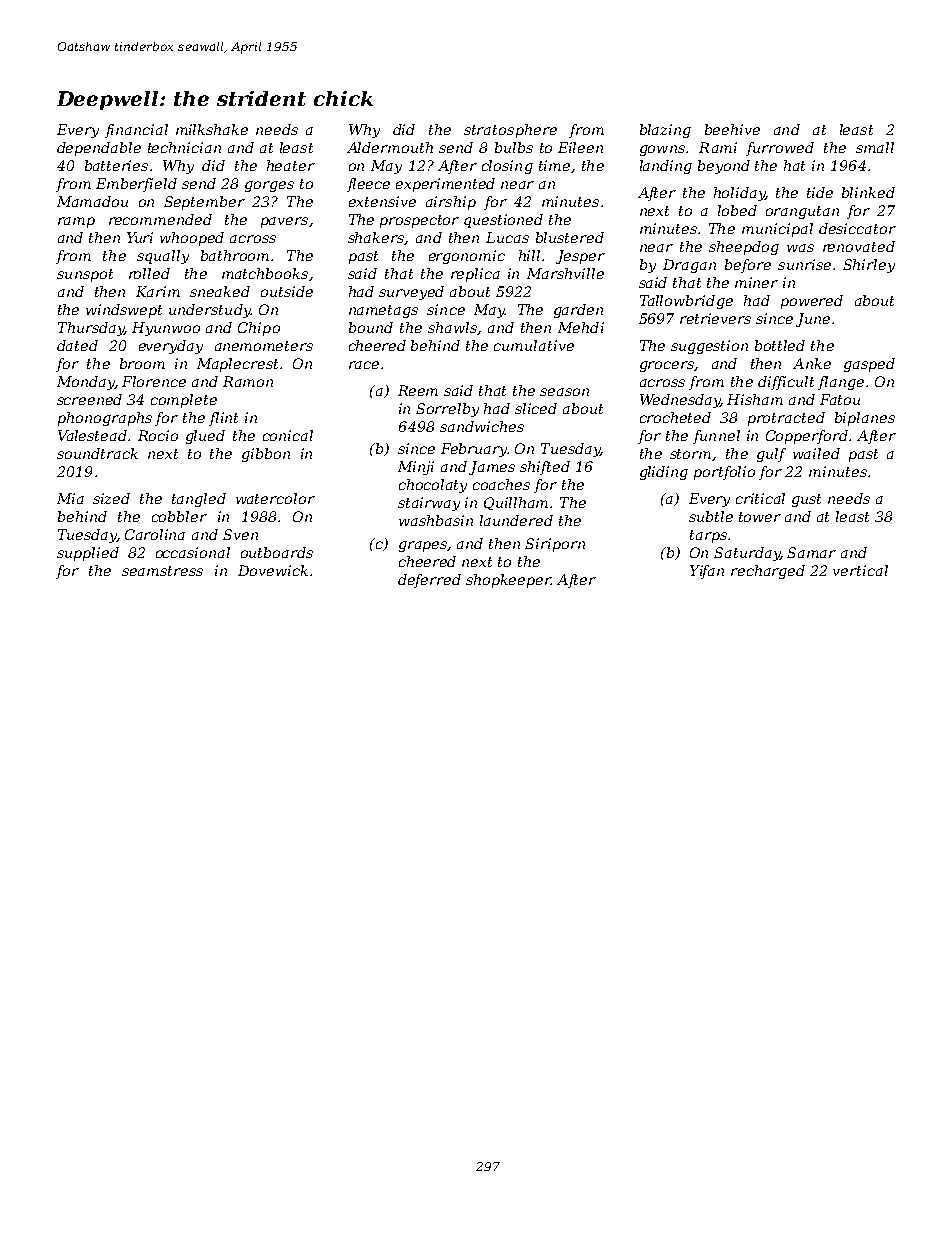 This screenshot has height=1233, width=952. What do you see at coordinates (744, 248) in the screenshot?
I see `sheepdog` at bounding box center [744, 248].
